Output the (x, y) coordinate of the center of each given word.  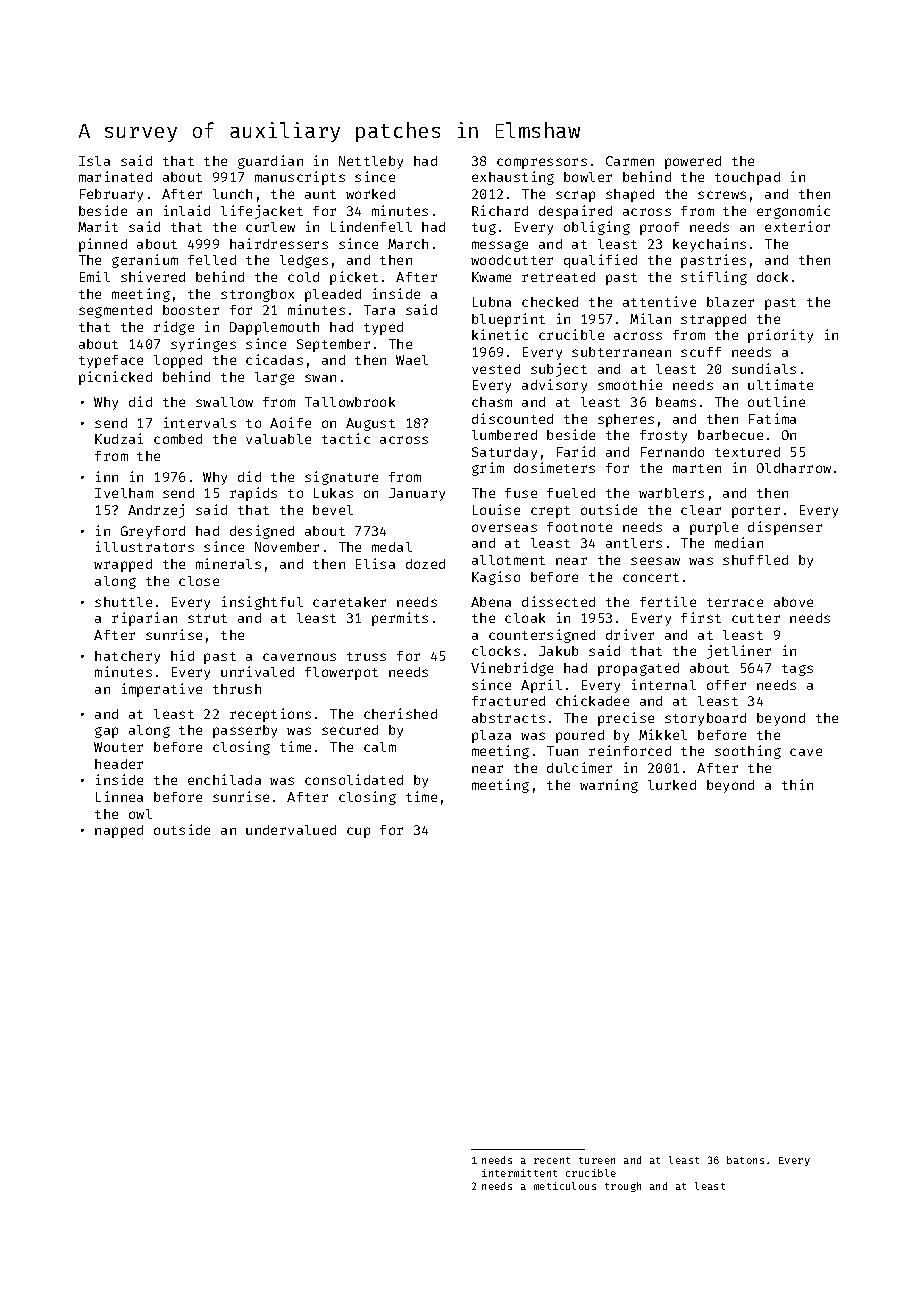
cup (358, 832)
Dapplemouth (274, 328)
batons (745, 1160)
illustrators (145, 546)
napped (119, 831)
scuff (701, 352)
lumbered (504, 435)
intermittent (519, 1173)
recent (552, 1160)
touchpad (747, 178)
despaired (575, 212)
